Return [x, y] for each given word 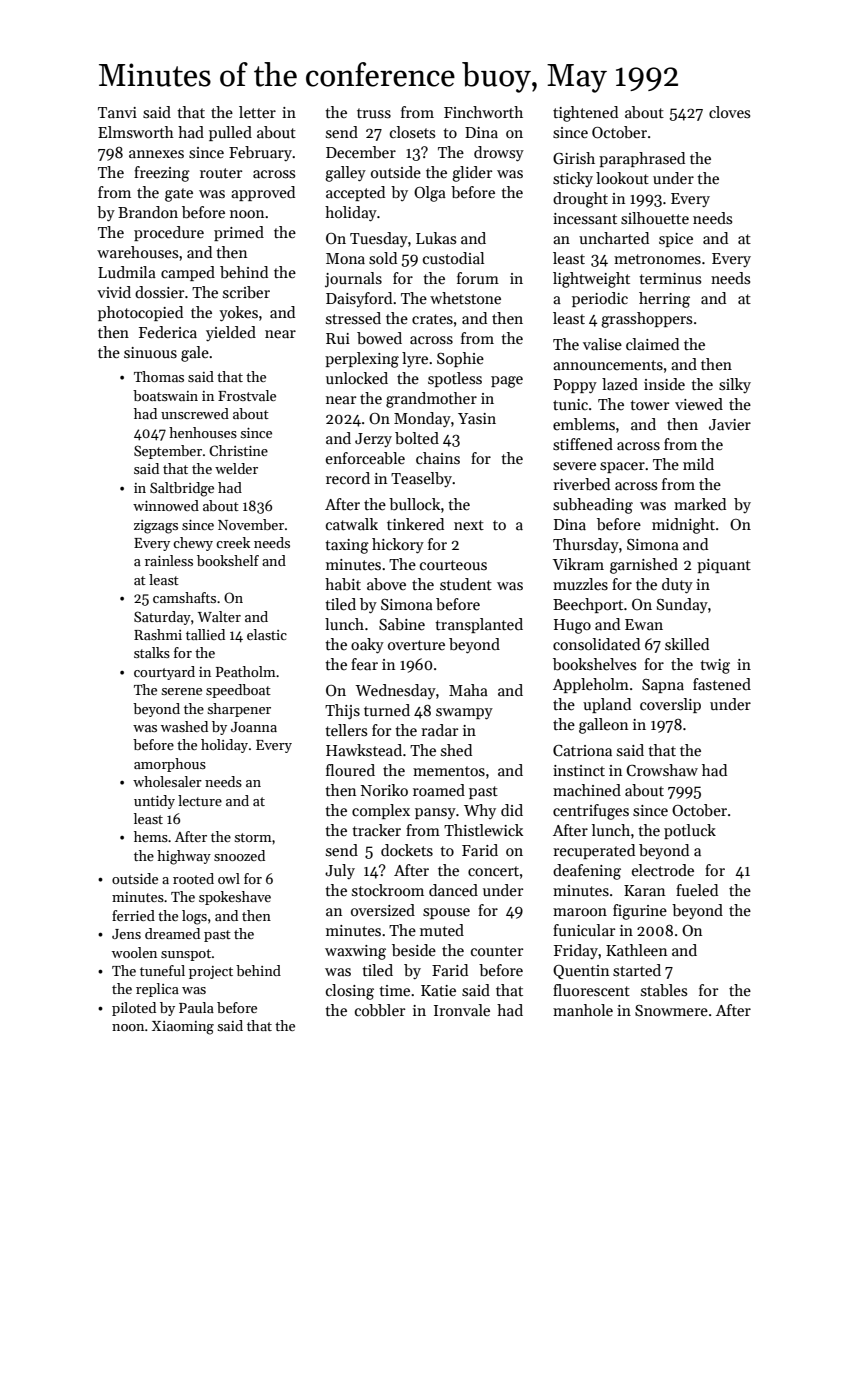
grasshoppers [646, 320]
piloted [134, 1009]
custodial [453, 258]
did [512, 810]
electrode [663, 870]
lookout [622, 178]
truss [374, 113]
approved [263, 193]
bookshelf [228, 560]
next [469, 525]
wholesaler [167, 781]
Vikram [578, 564]
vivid [114, 292]
